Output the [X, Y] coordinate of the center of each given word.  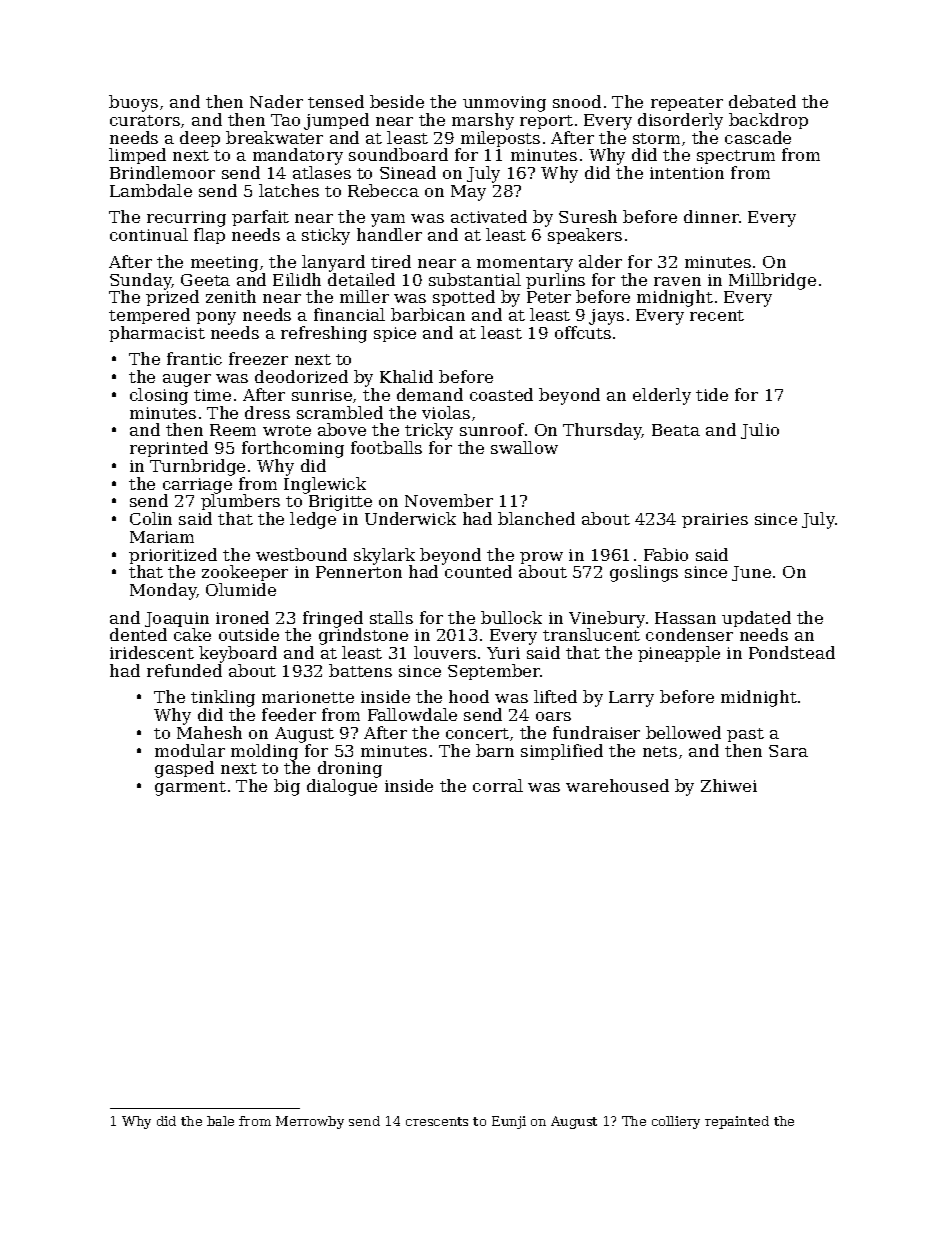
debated [762, 101]
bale [220, 1121]
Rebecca [383, 190]
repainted [737, 1122]
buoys [133, 103]
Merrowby [310, 1122]
